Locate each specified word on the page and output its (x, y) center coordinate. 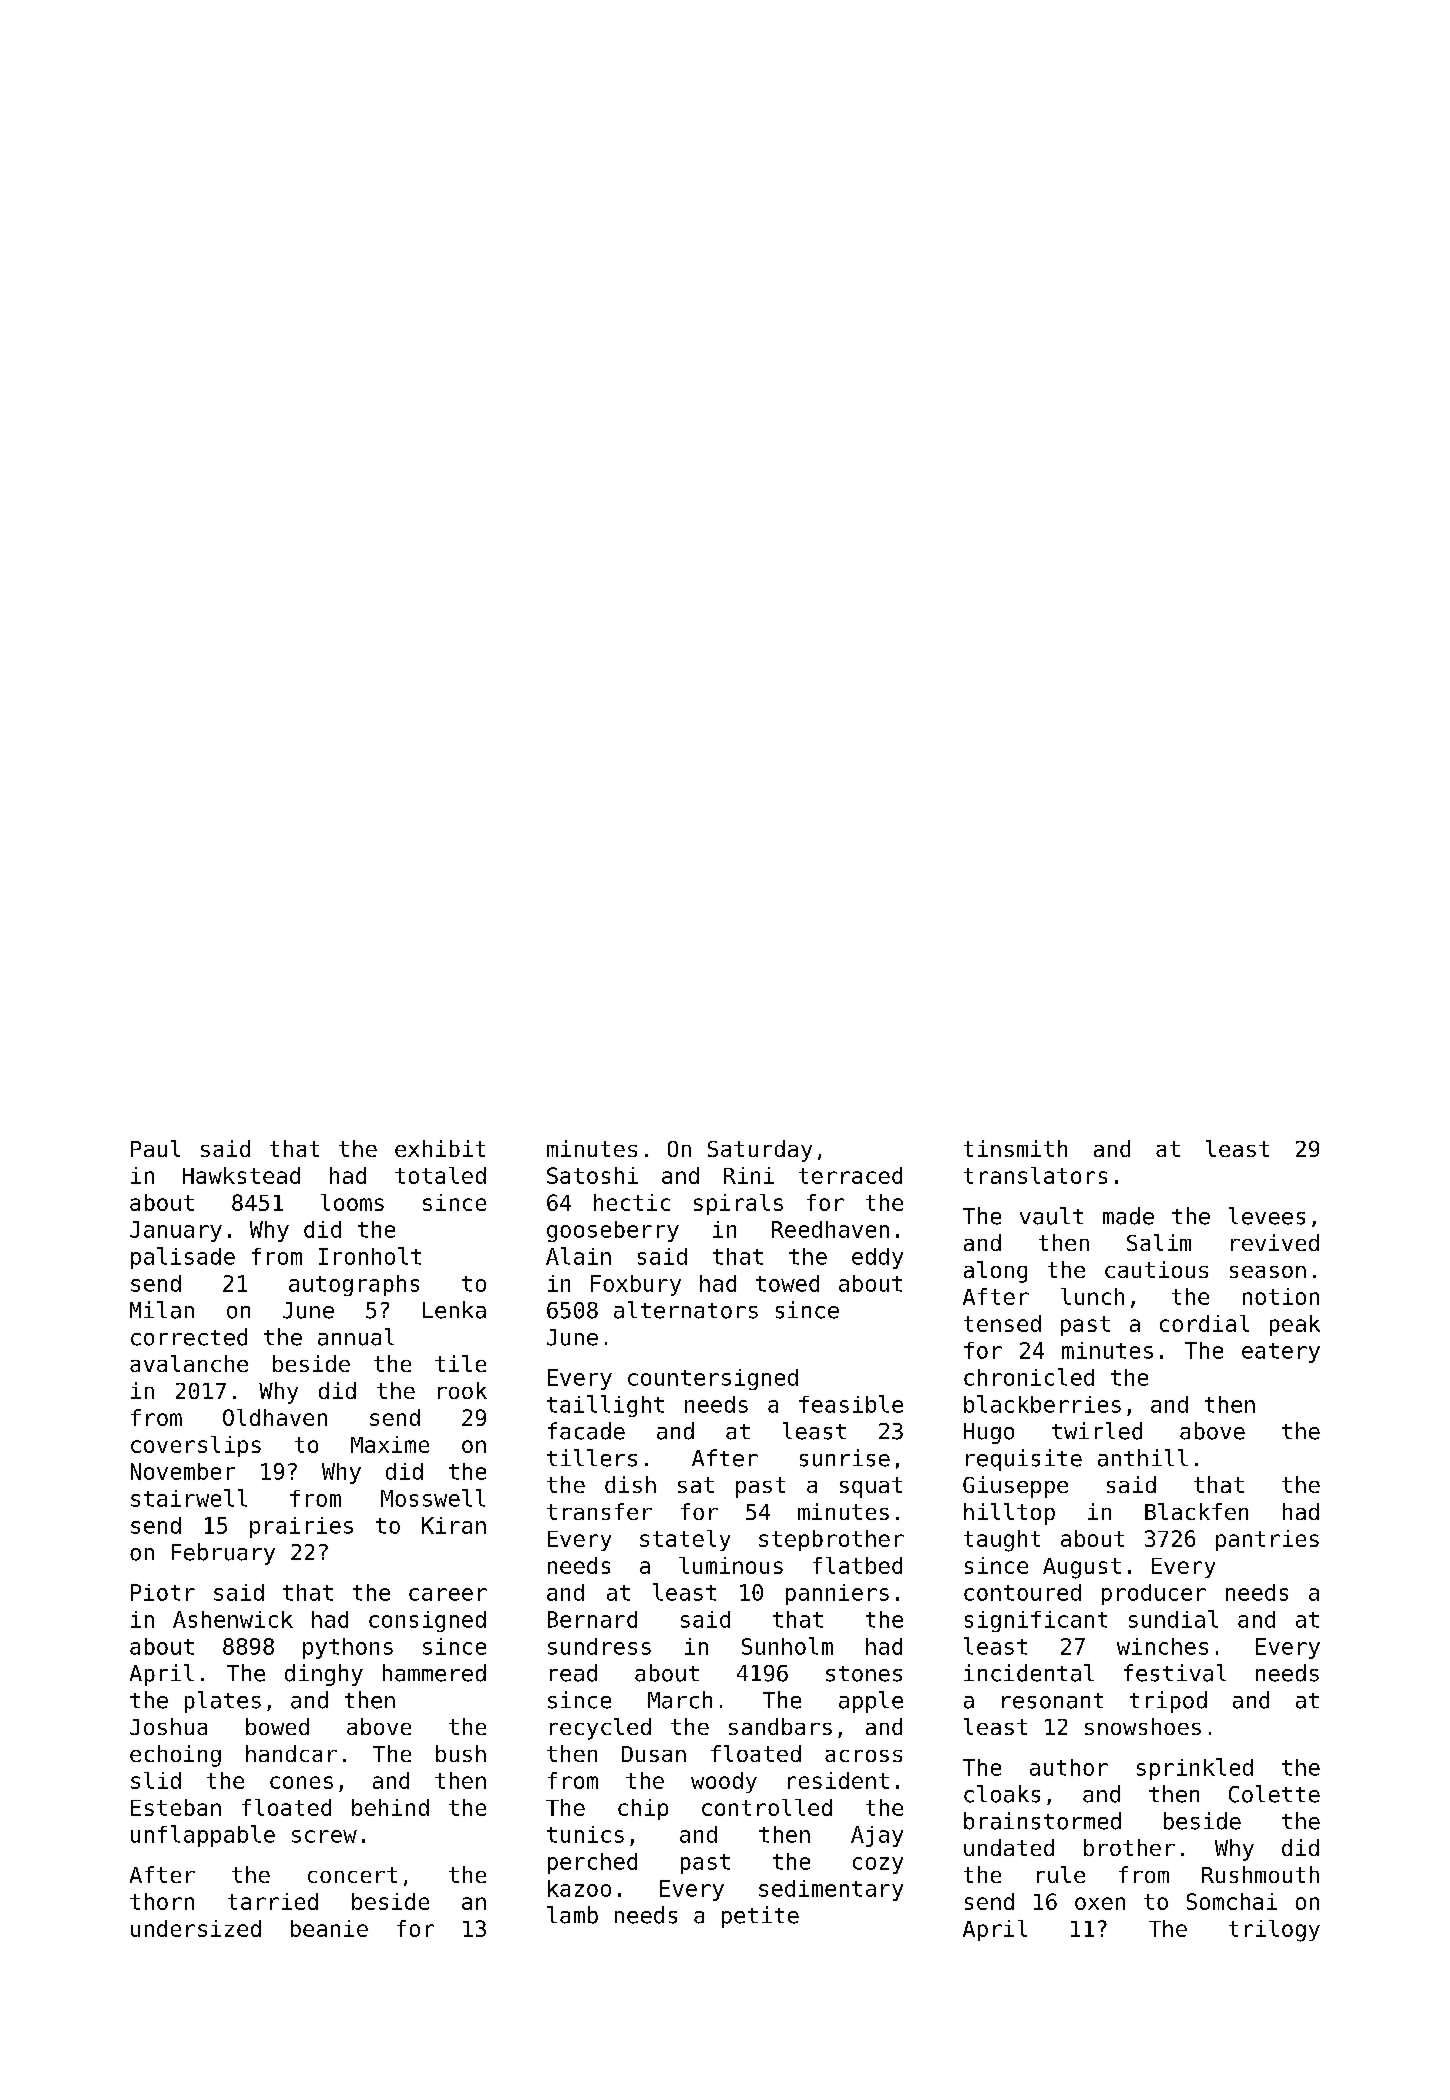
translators (1035, 1175)
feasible (851, 1404)
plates (223, 1702)
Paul (155, 1148)
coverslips (196, 1446)
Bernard (592, 1619)
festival (1175, 1673)
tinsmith (1015, 1148)
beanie (329, 1928)
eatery (1281, 1353)
